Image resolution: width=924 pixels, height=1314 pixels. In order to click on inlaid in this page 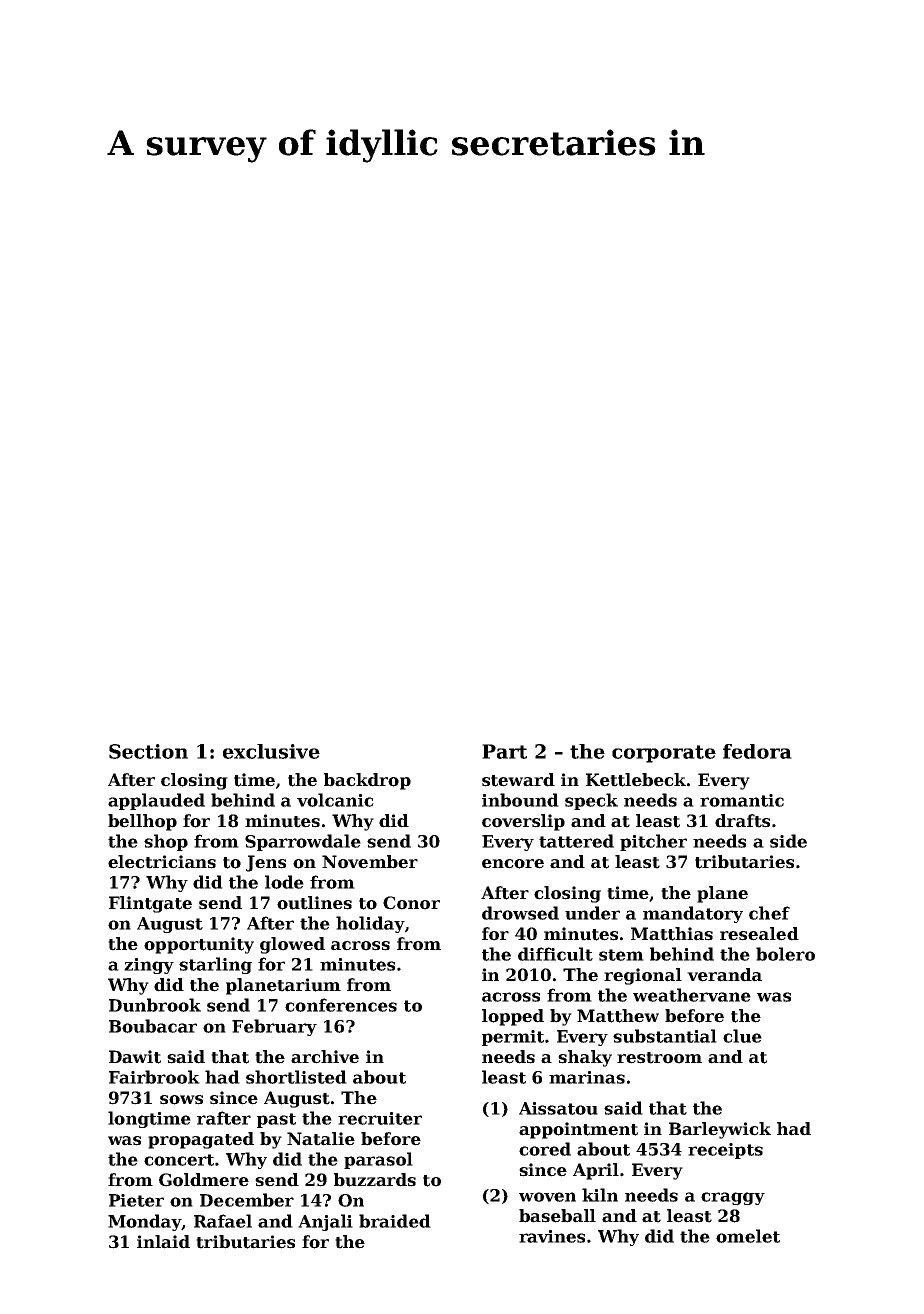, I will do `click(163, 1242)`.
